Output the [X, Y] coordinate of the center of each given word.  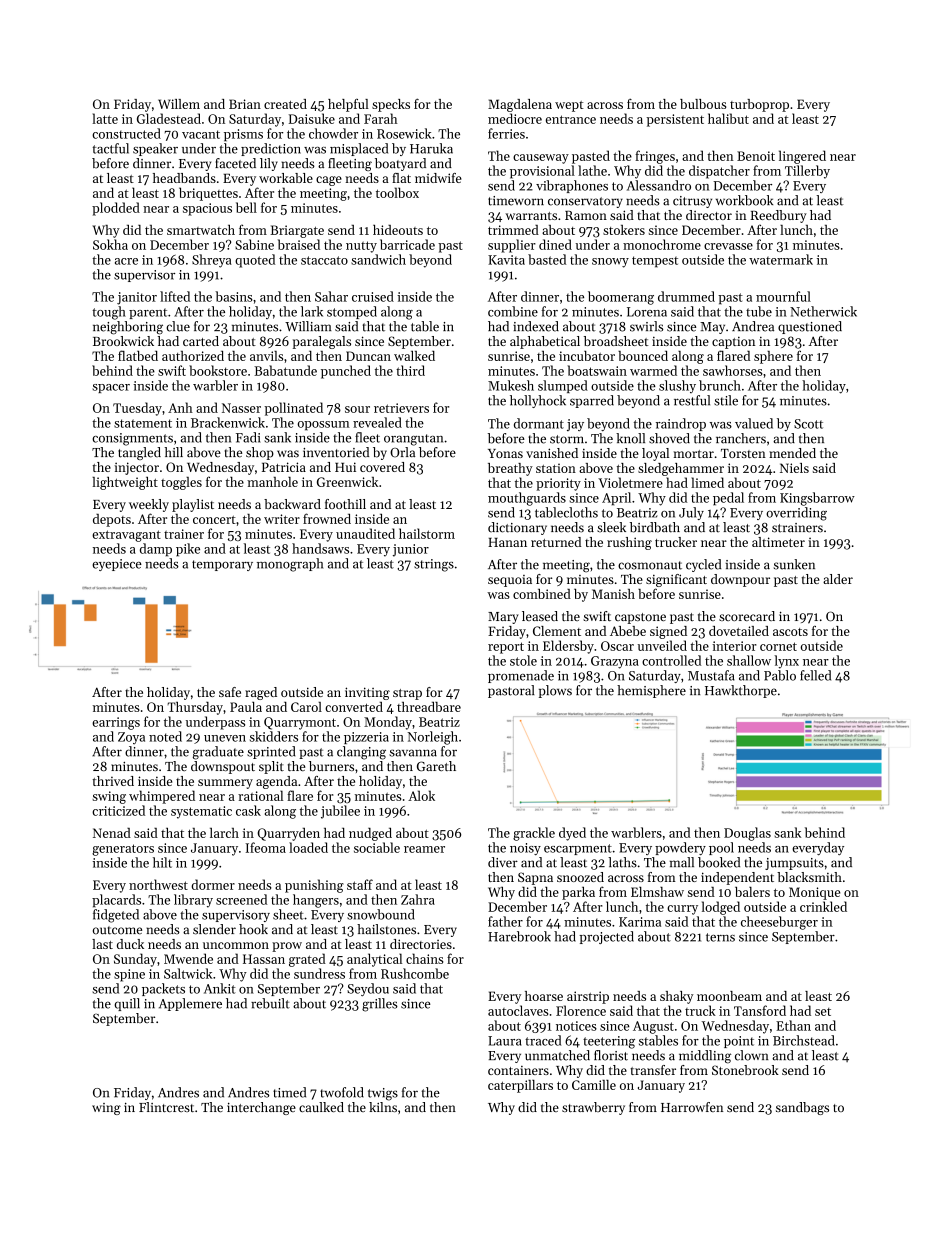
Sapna [535, 878]
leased [540, 616]
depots [112, 520]
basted [547, 259]
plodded [116, 209]
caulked [321, 1107]
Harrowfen [692, 1107]
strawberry [593, 1108]
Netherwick [823, 311]
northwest [158, 884]
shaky [676, 997]
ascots [790, 632]
